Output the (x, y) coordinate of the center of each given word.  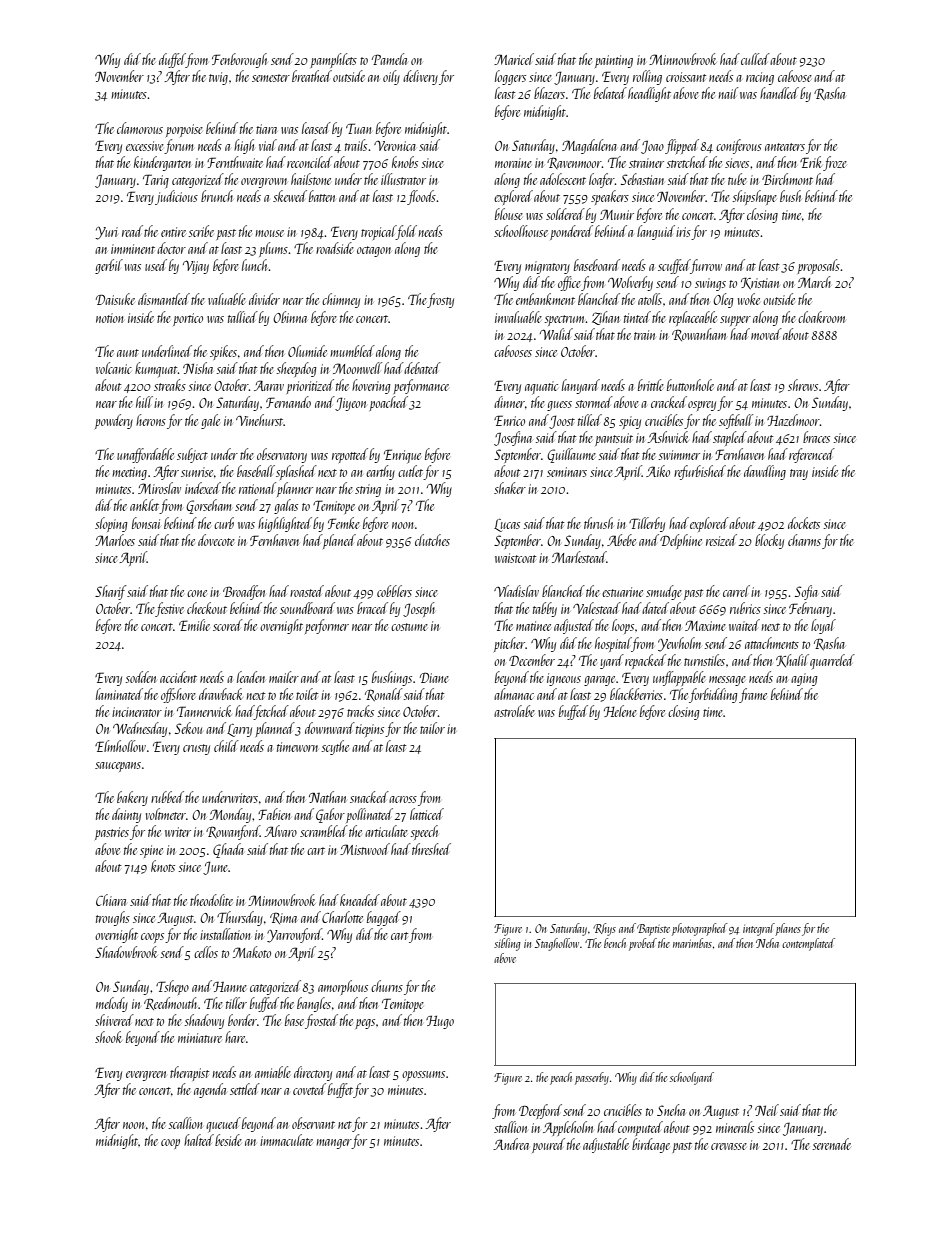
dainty (126, 815)
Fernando (288, 402)
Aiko (658, 471)
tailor (432, 728)
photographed (700, 929)
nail (728, 93)
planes (788, 929)
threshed (431, 849)
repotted (350, 455)
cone (197, 593)
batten (322, 196)
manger (334, 1144)
